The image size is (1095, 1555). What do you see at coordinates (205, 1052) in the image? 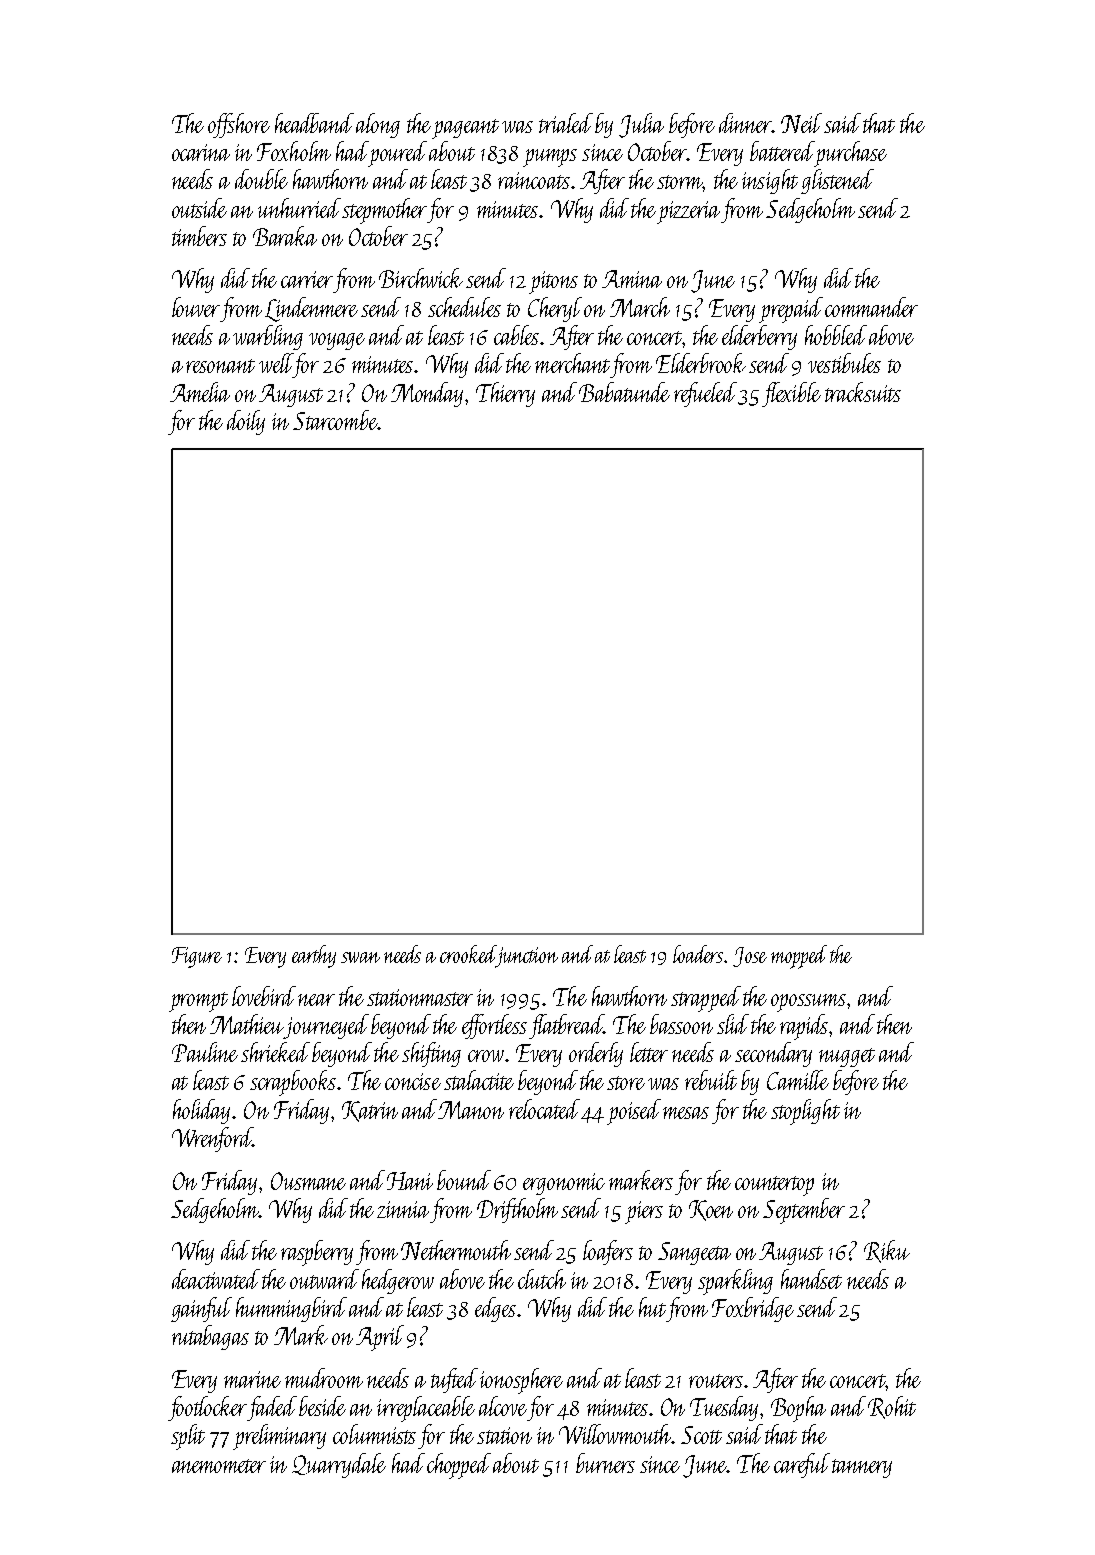
I see `Pauline` at bounding box center [205, 1052].
